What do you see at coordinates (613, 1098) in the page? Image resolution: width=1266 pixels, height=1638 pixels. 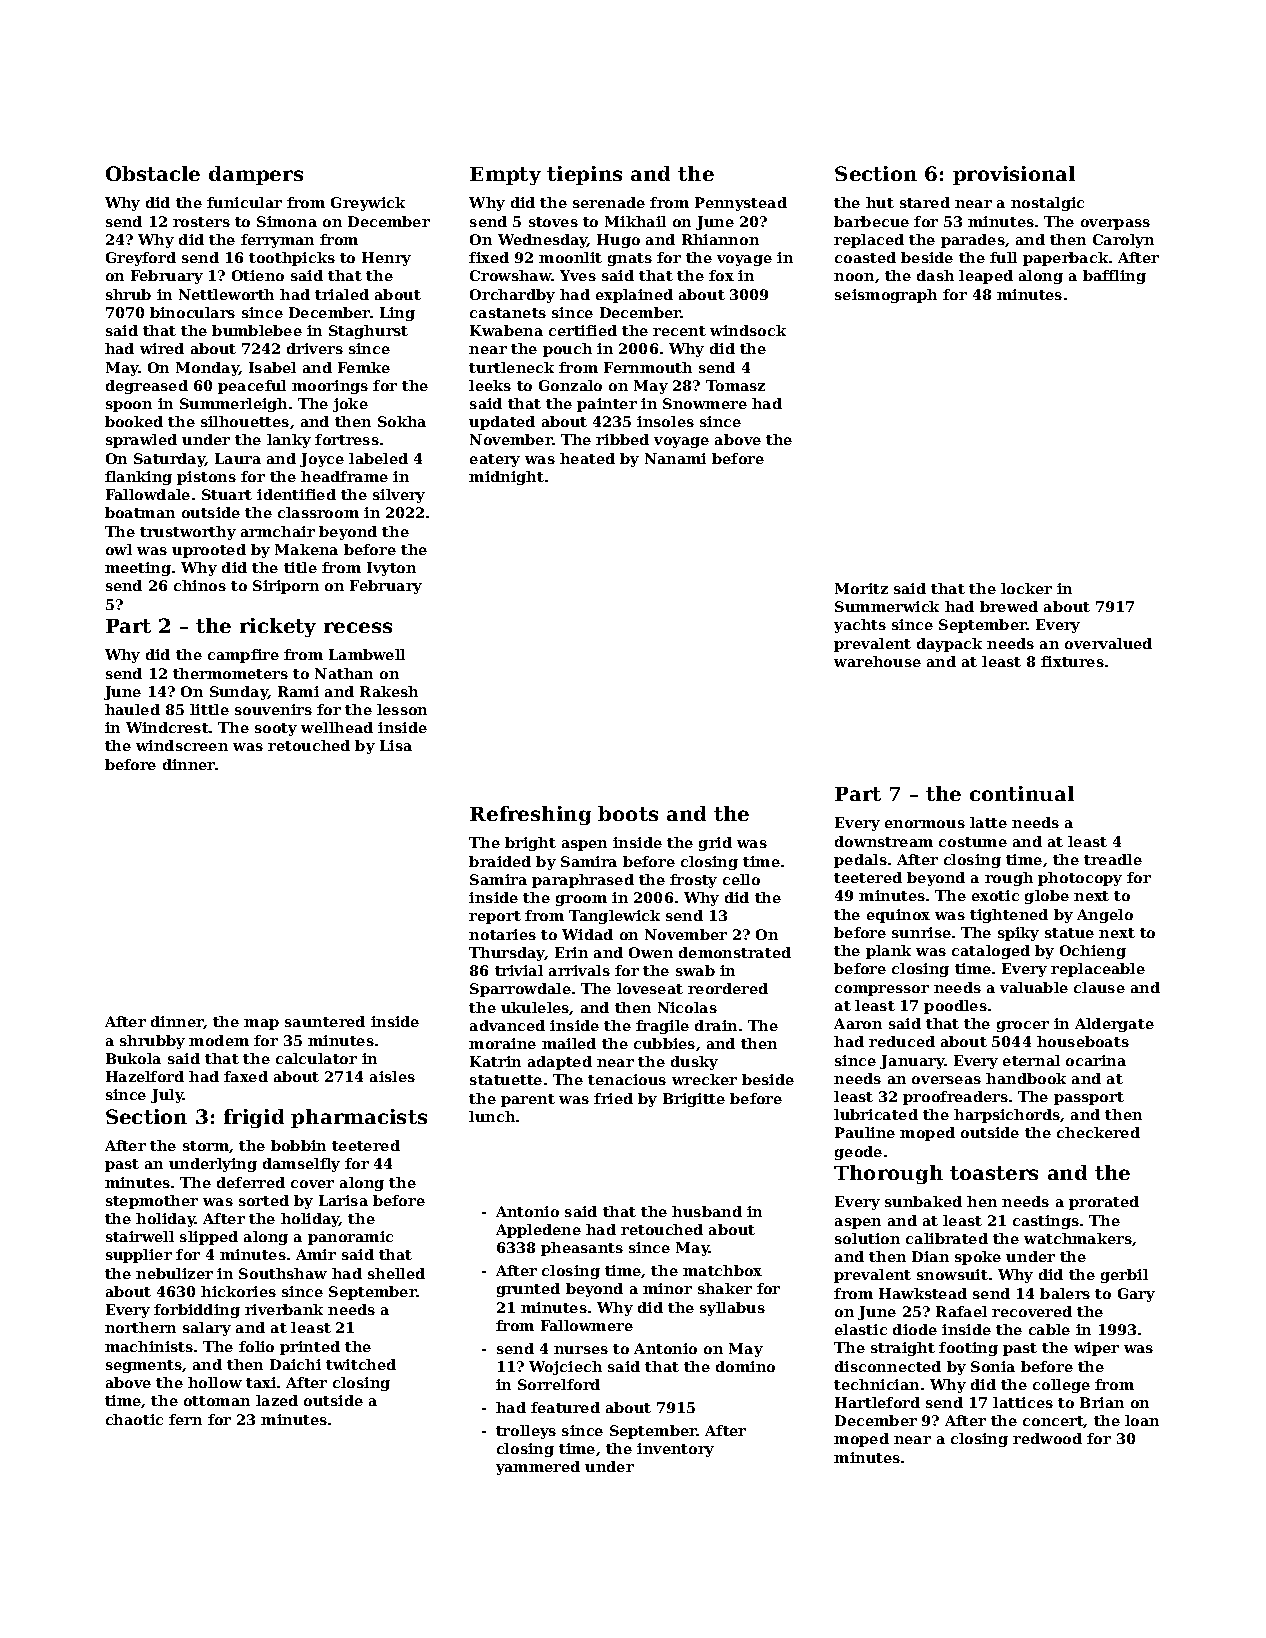 I see `fried` at bounding box center [613, 1098].
